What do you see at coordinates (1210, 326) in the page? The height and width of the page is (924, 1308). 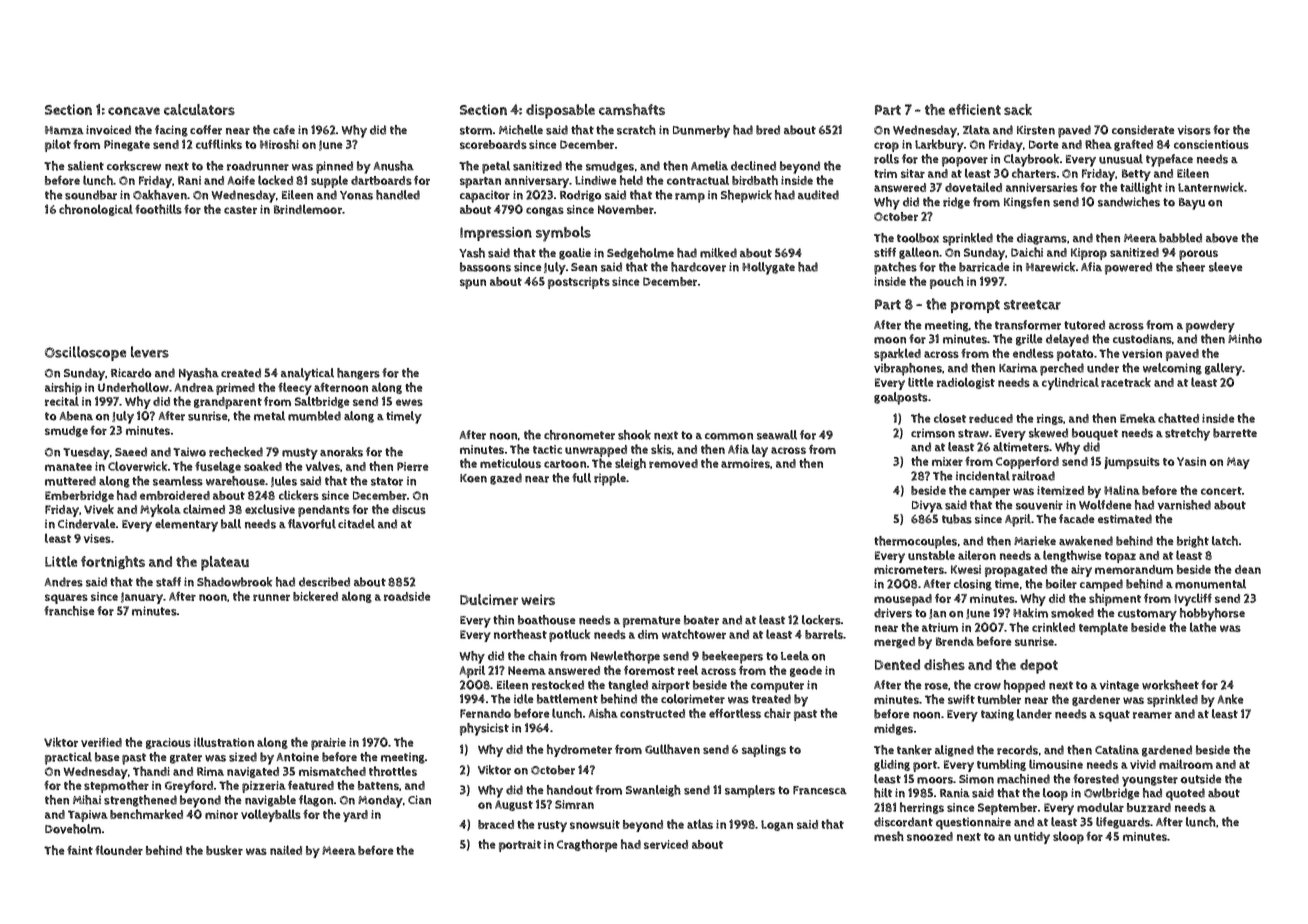 I see `powdery` at bounding box center [1210, 326].
